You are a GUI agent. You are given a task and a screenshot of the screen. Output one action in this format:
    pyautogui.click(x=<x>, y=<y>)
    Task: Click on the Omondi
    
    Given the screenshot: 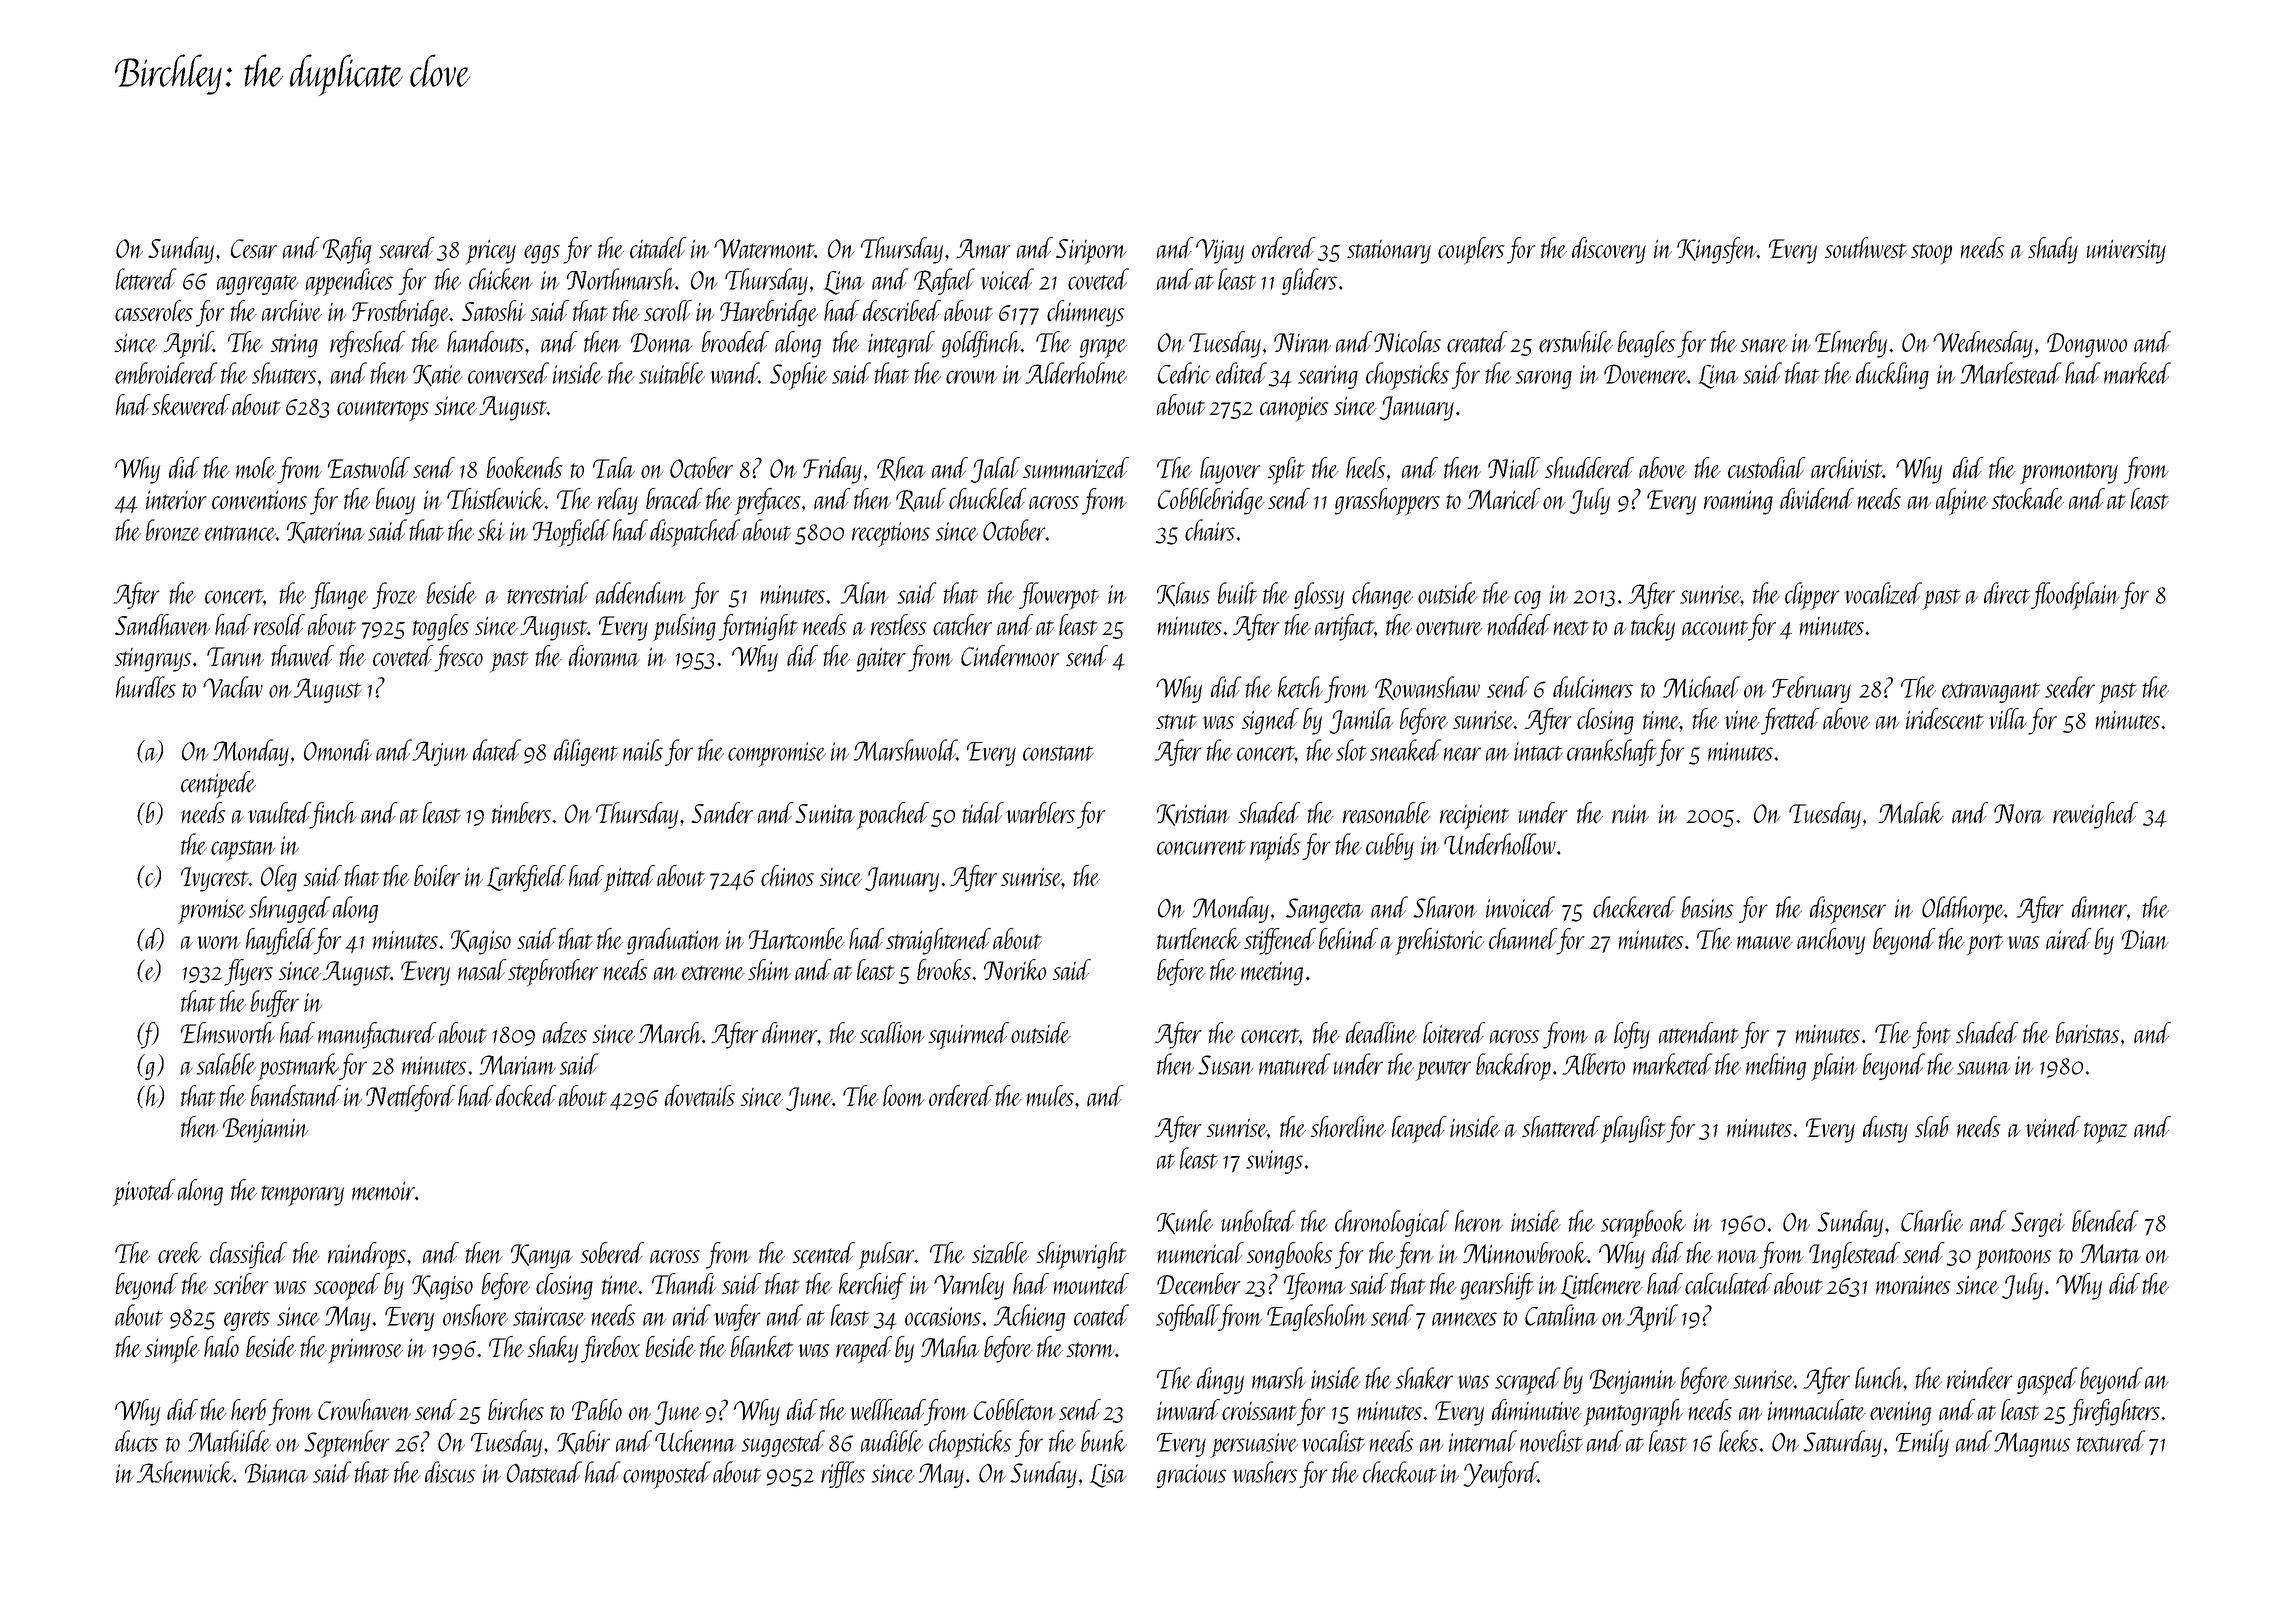 What is the action you would take?
    pyautogui.click(x=338, y=750)
